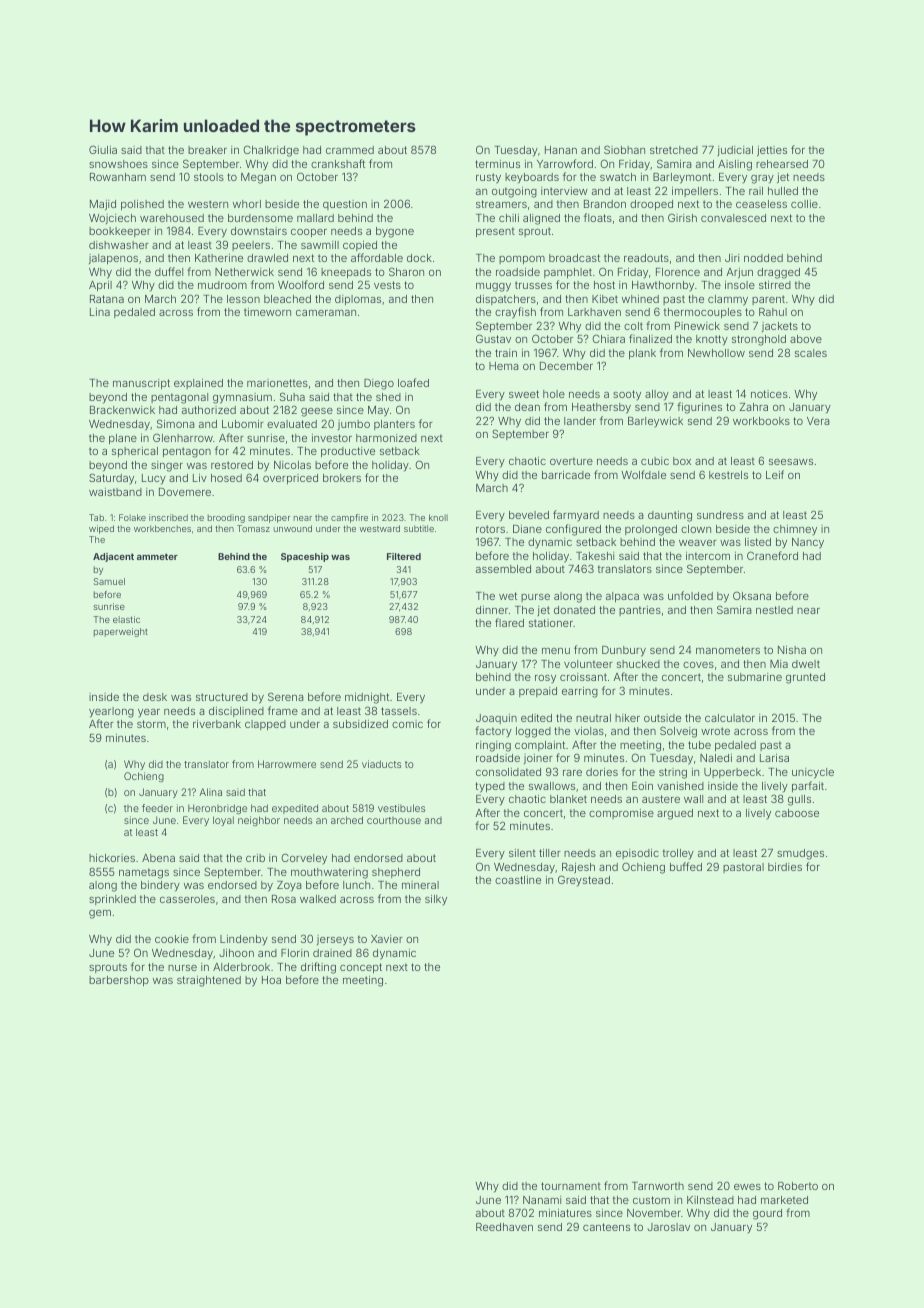 The width and height of the screenshot is (924, 1308). What do you see at coordinates (504, 1227) in the screenshot?
I see `Reedhaven` at bounding box center [504, 1227].
